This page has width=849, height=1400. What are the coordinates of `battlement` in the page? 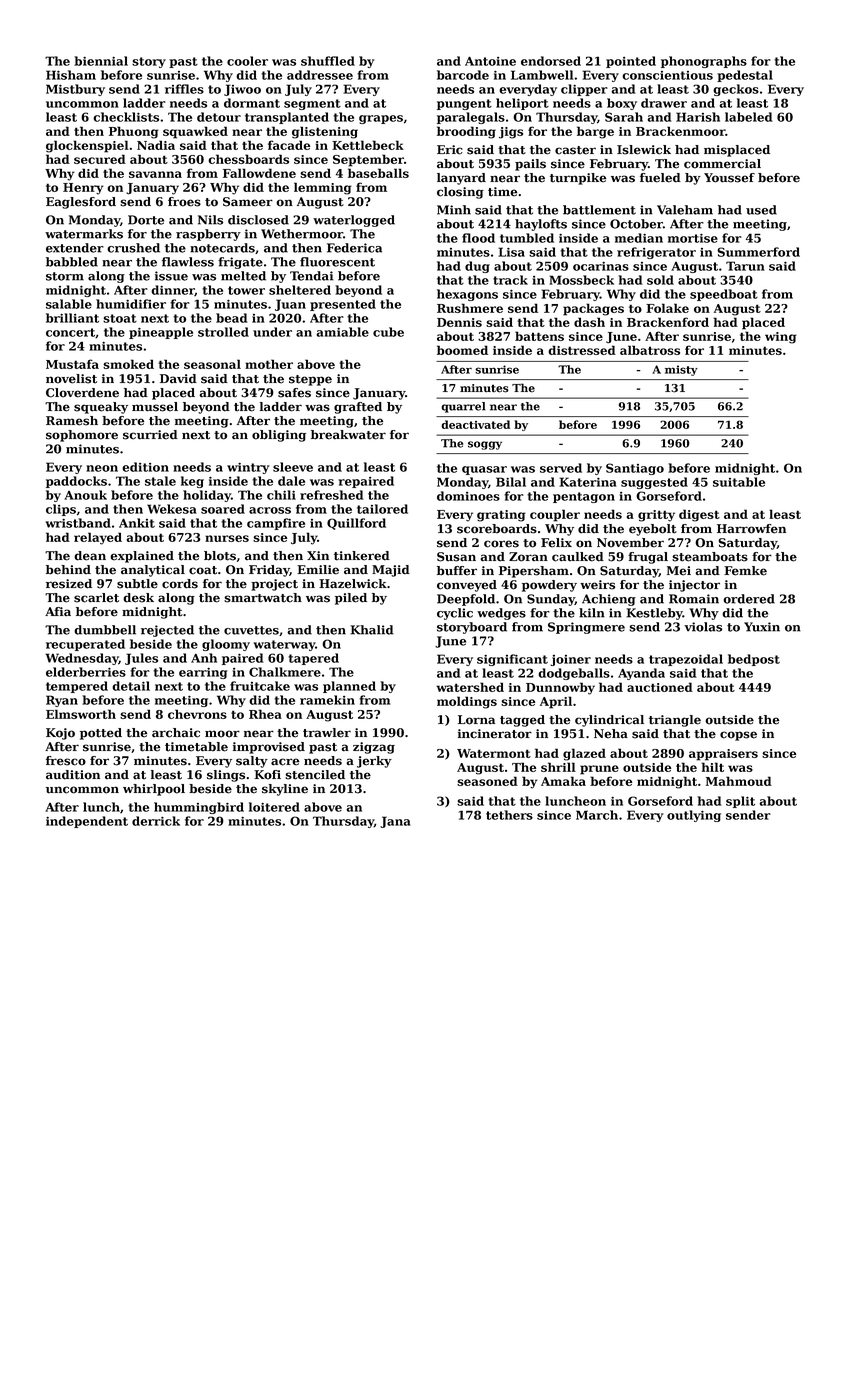 It's located at (599, 210).
